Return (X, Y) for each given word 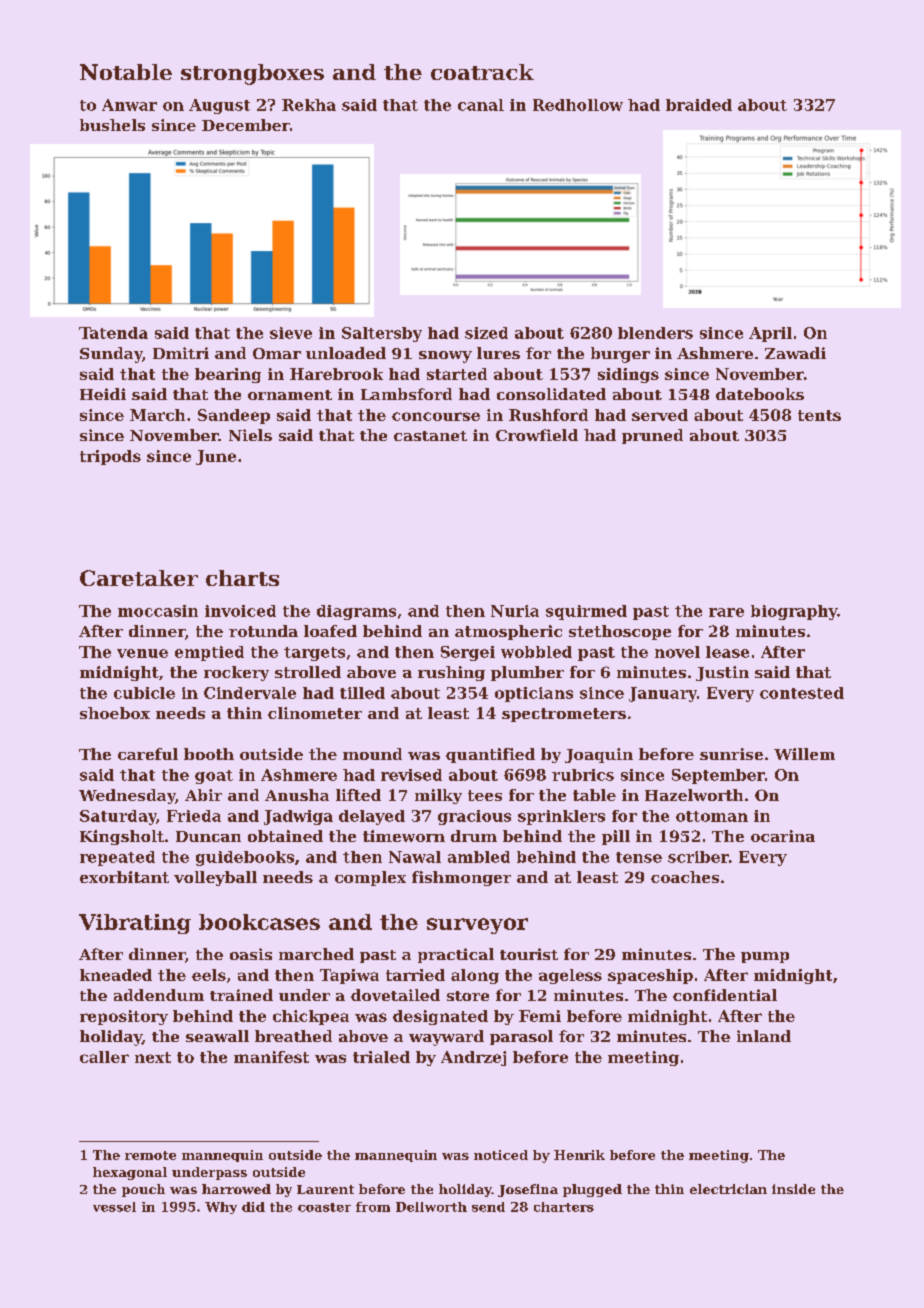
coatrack (482, 72)
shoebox (115, 713)
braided (699, 105)
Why (221, 1208)
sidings (628, 375)
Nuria (515, 611)
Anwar (129, 105)
